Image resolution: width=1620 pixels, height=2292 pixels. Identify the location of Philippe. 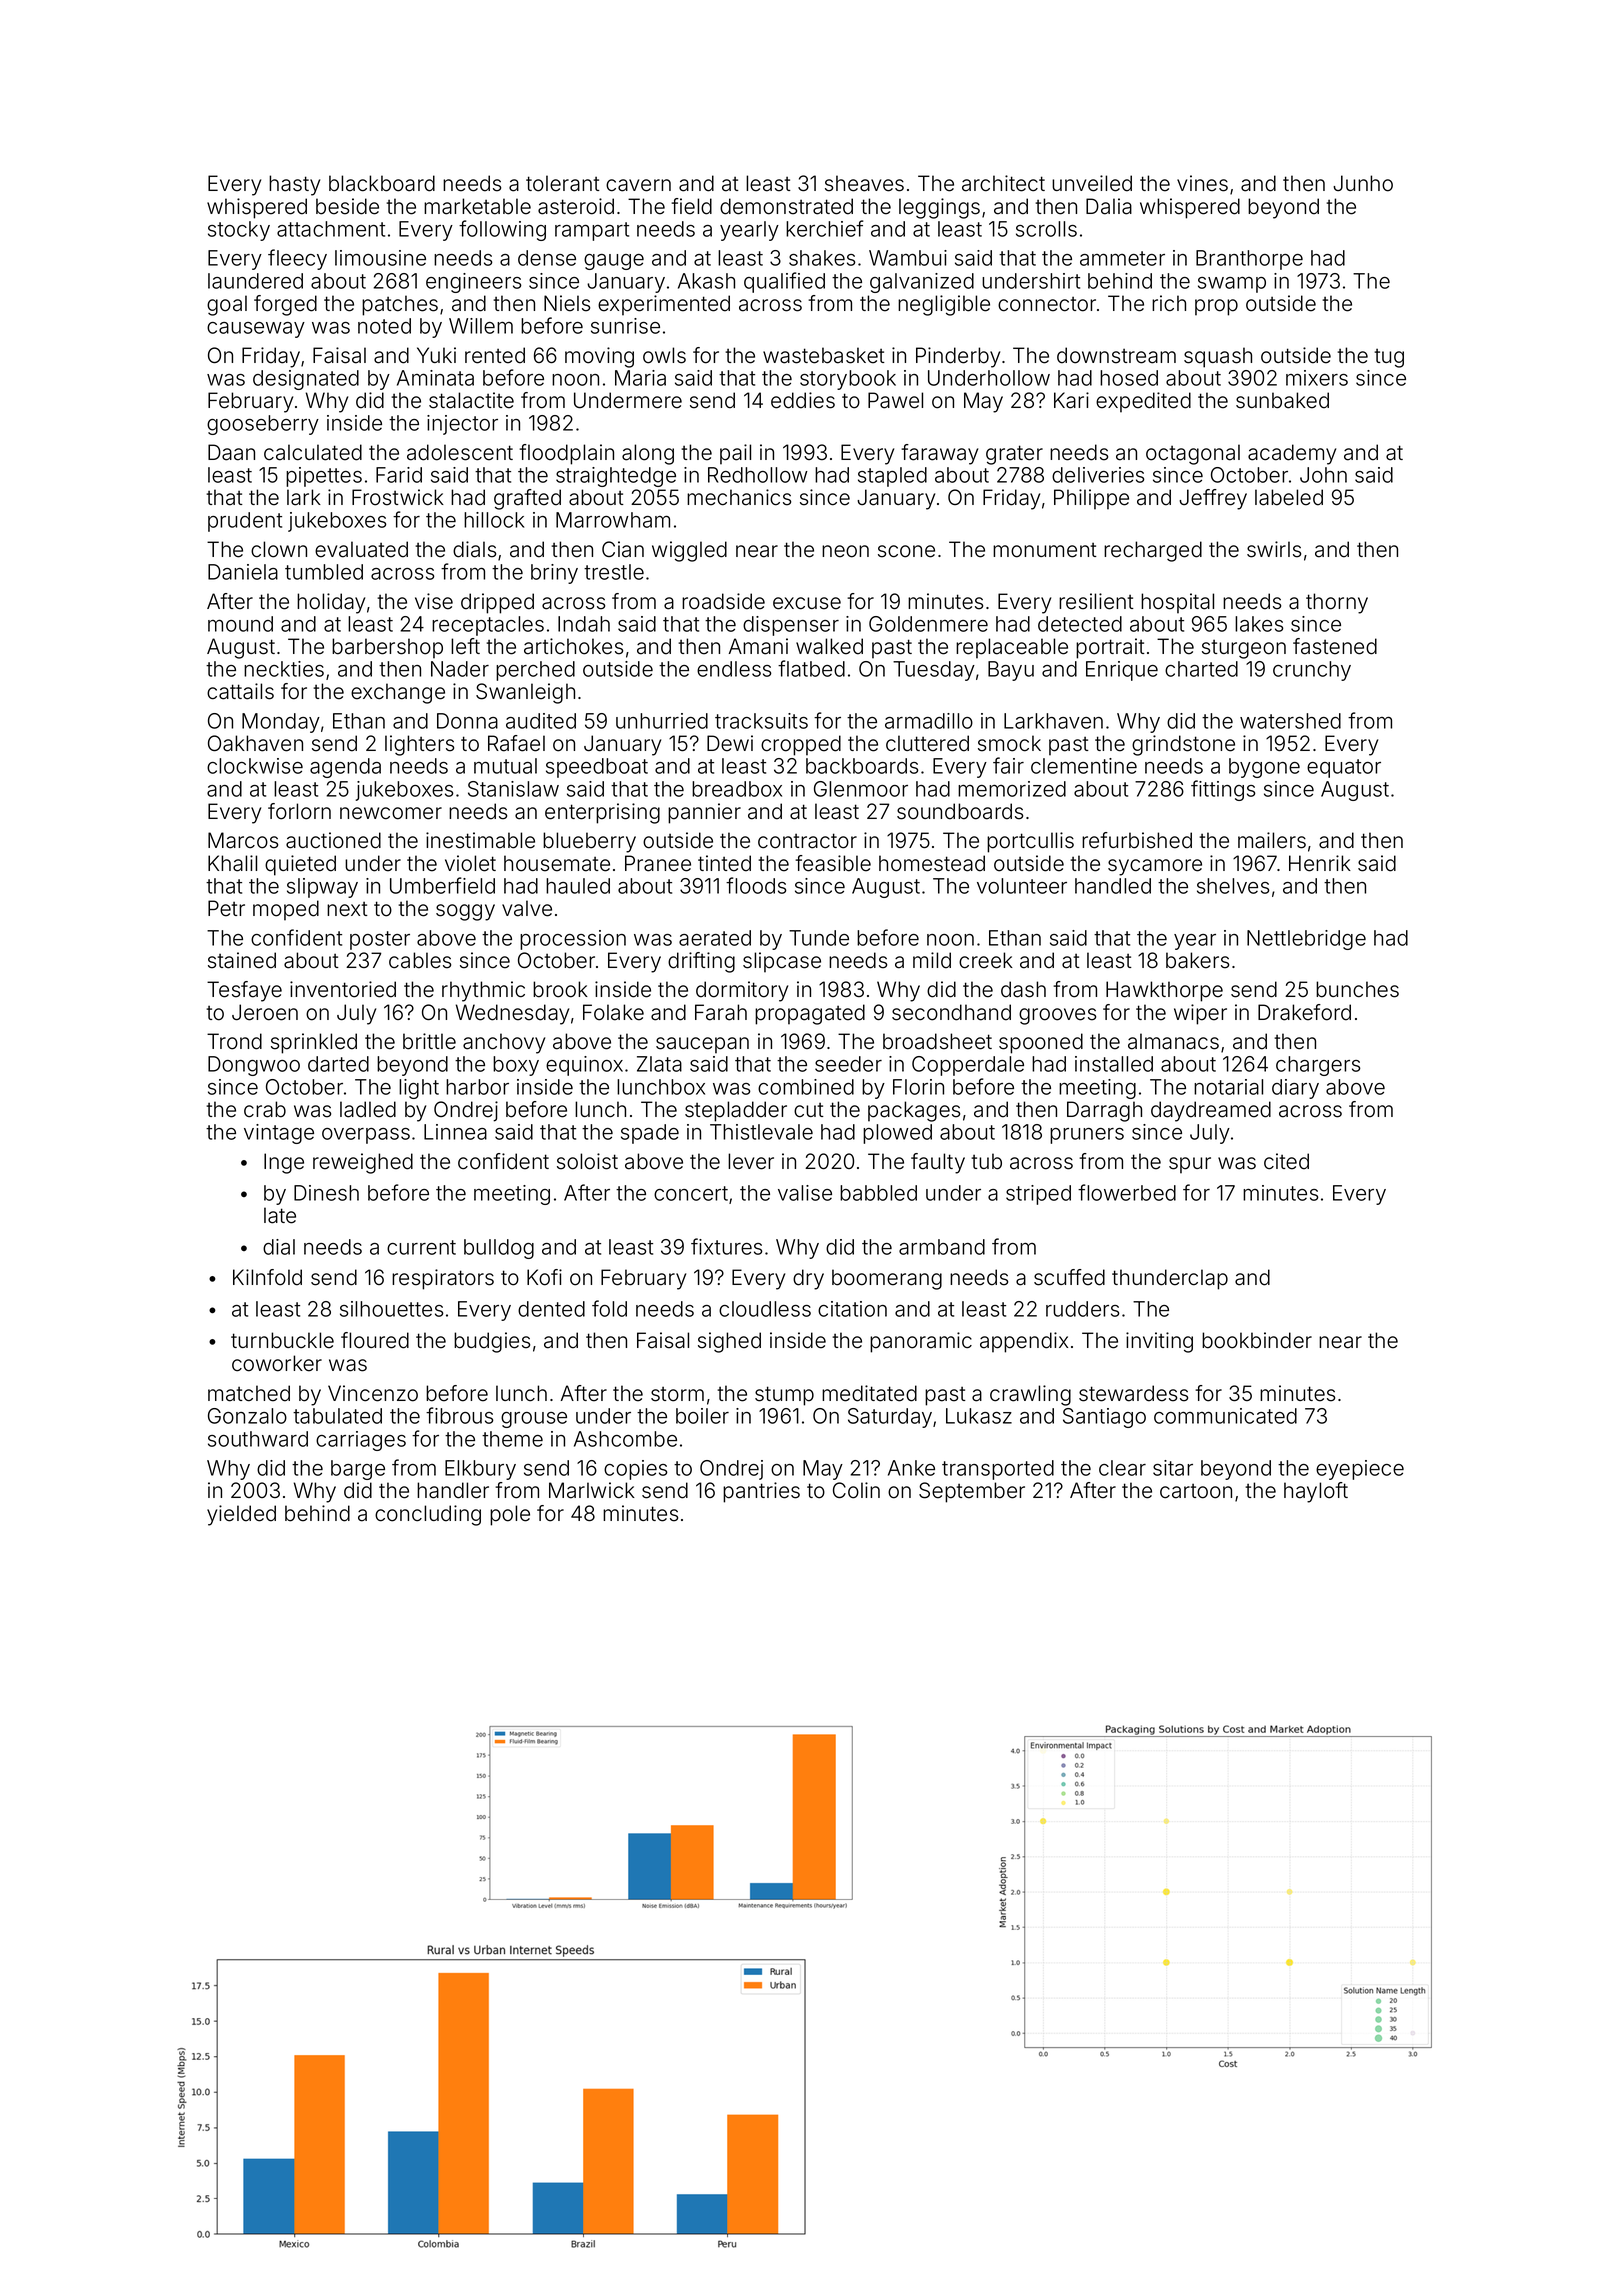
(1091, 499).
